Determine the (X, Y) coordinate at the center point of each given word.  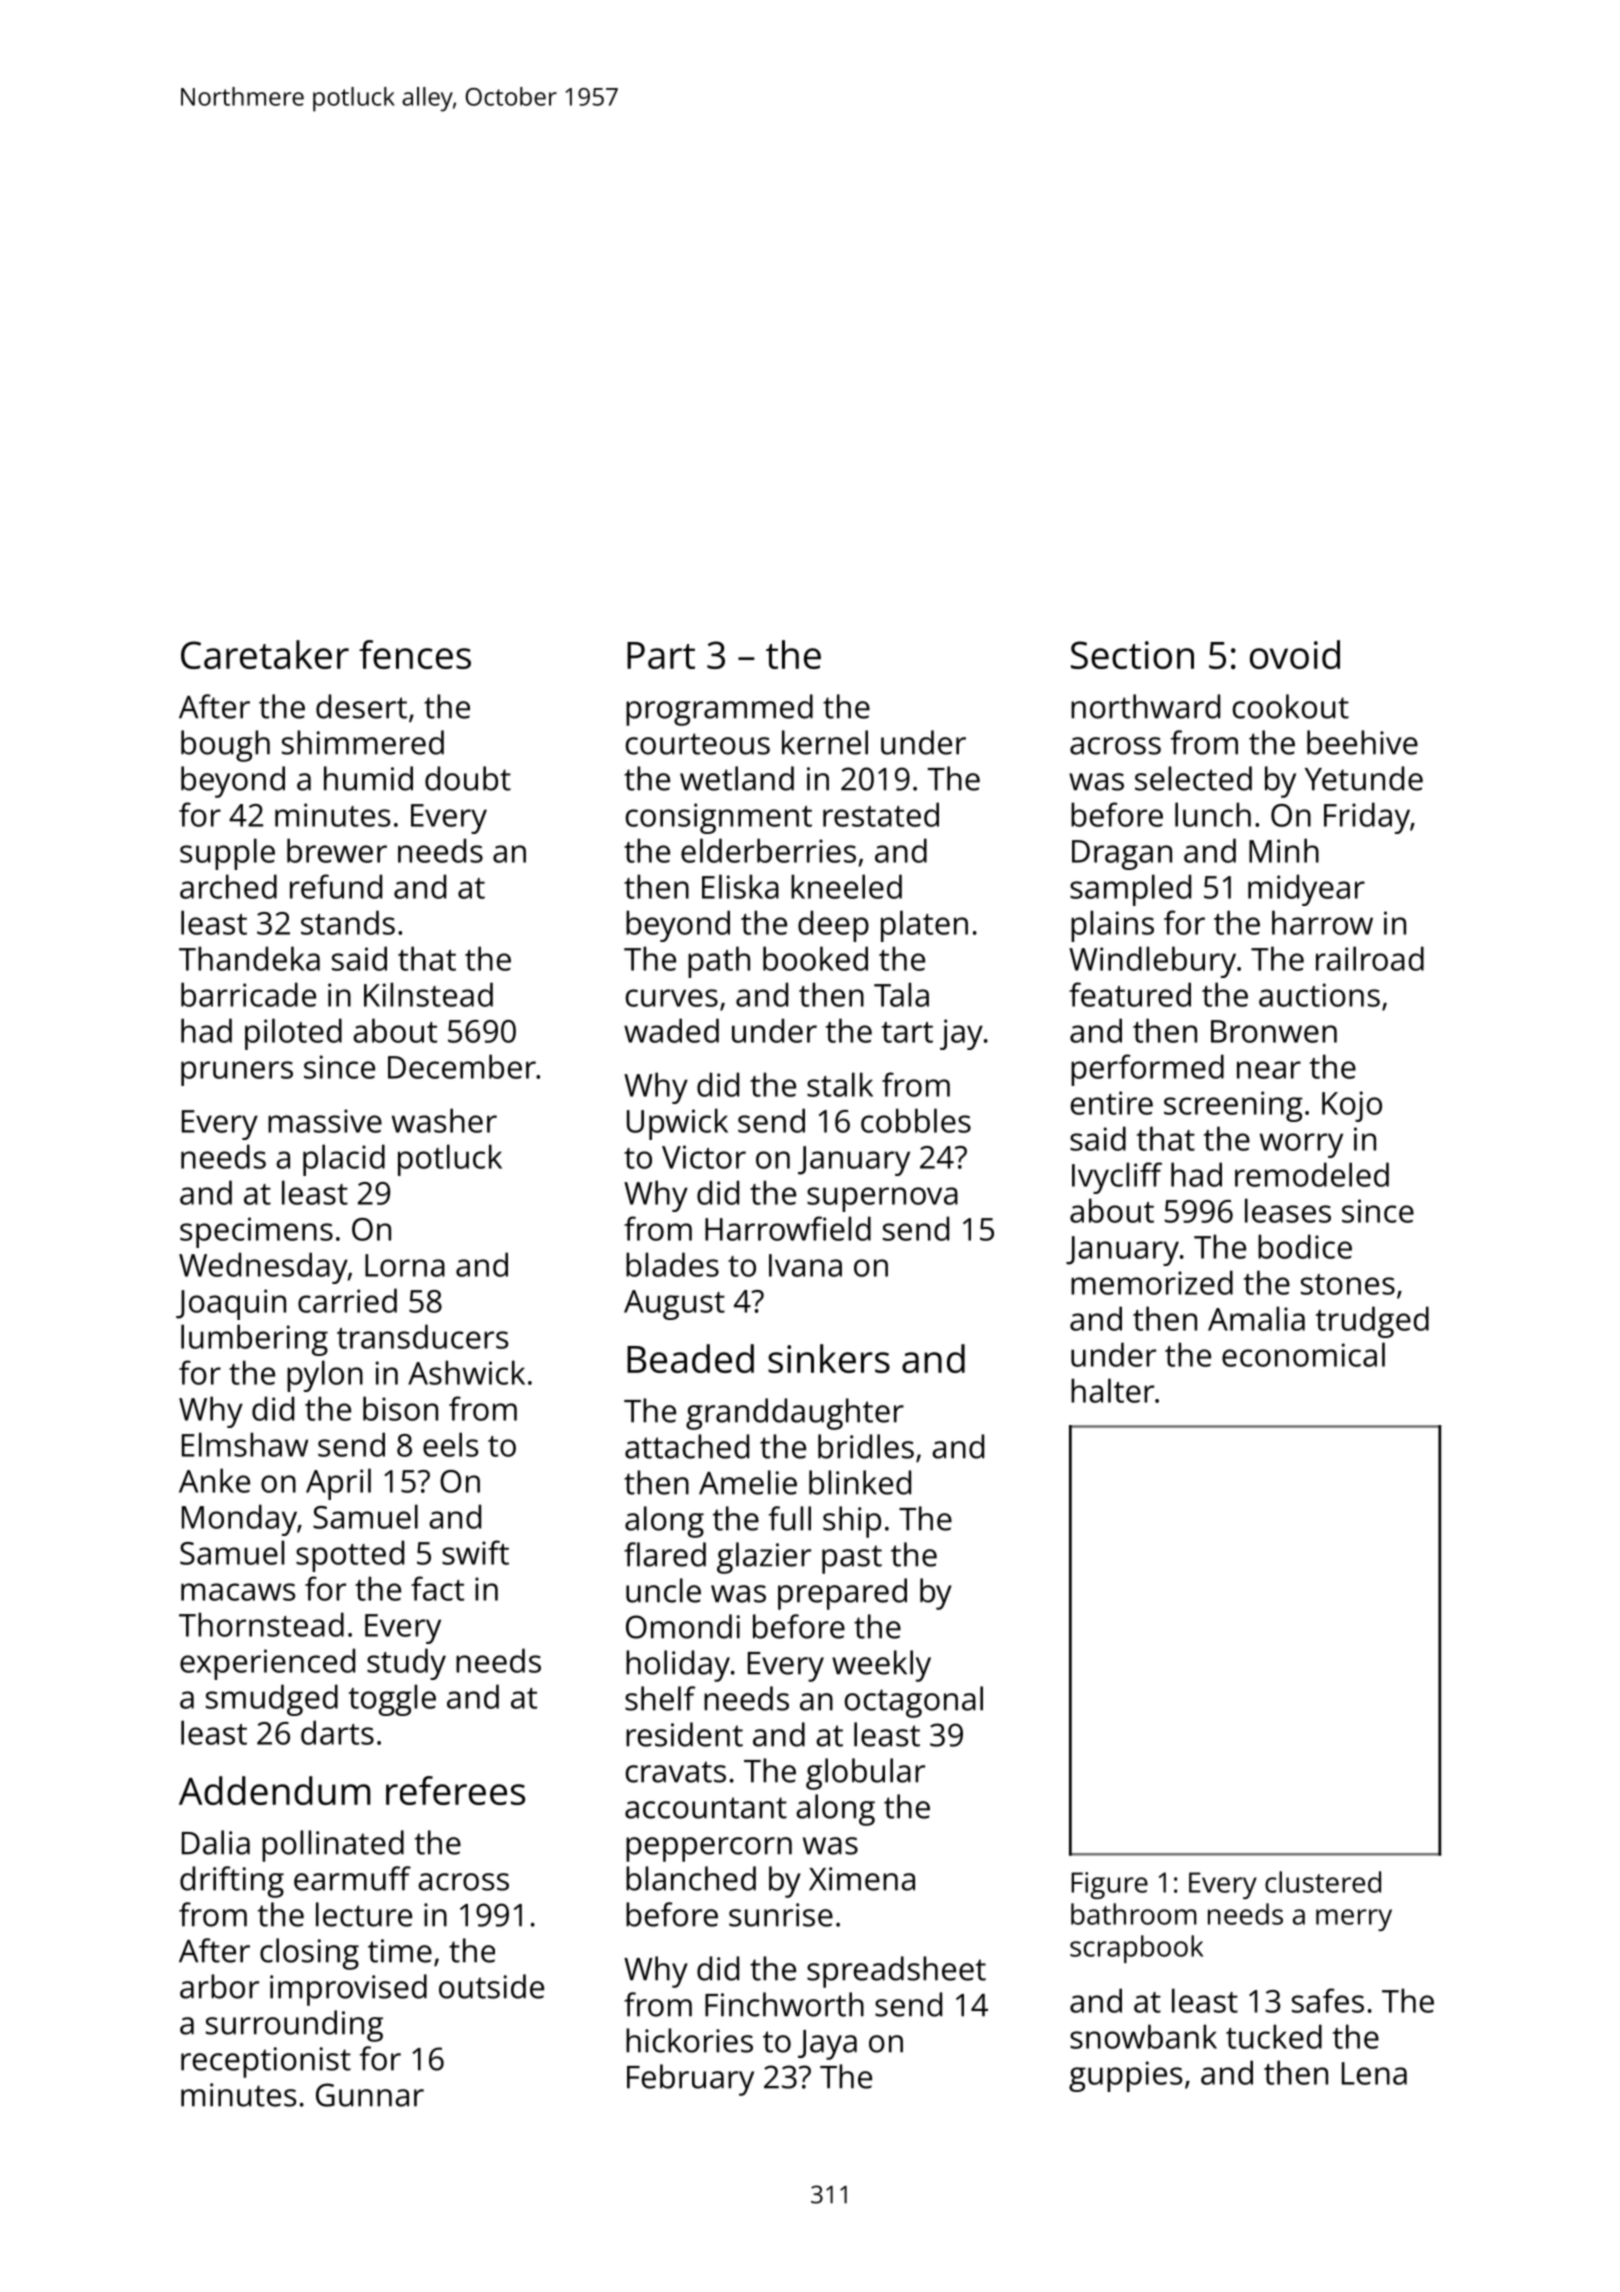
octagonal (914, 1702)
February (690, 2080)
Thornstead (261, 1624)
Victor (704, 1157)
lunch (1213, 814)
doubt (468, 778)
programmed (719, 710)
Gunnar (370, 2095)
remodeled (1312, 1174)
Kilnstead (428, 994)
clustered (1323, 1882)
